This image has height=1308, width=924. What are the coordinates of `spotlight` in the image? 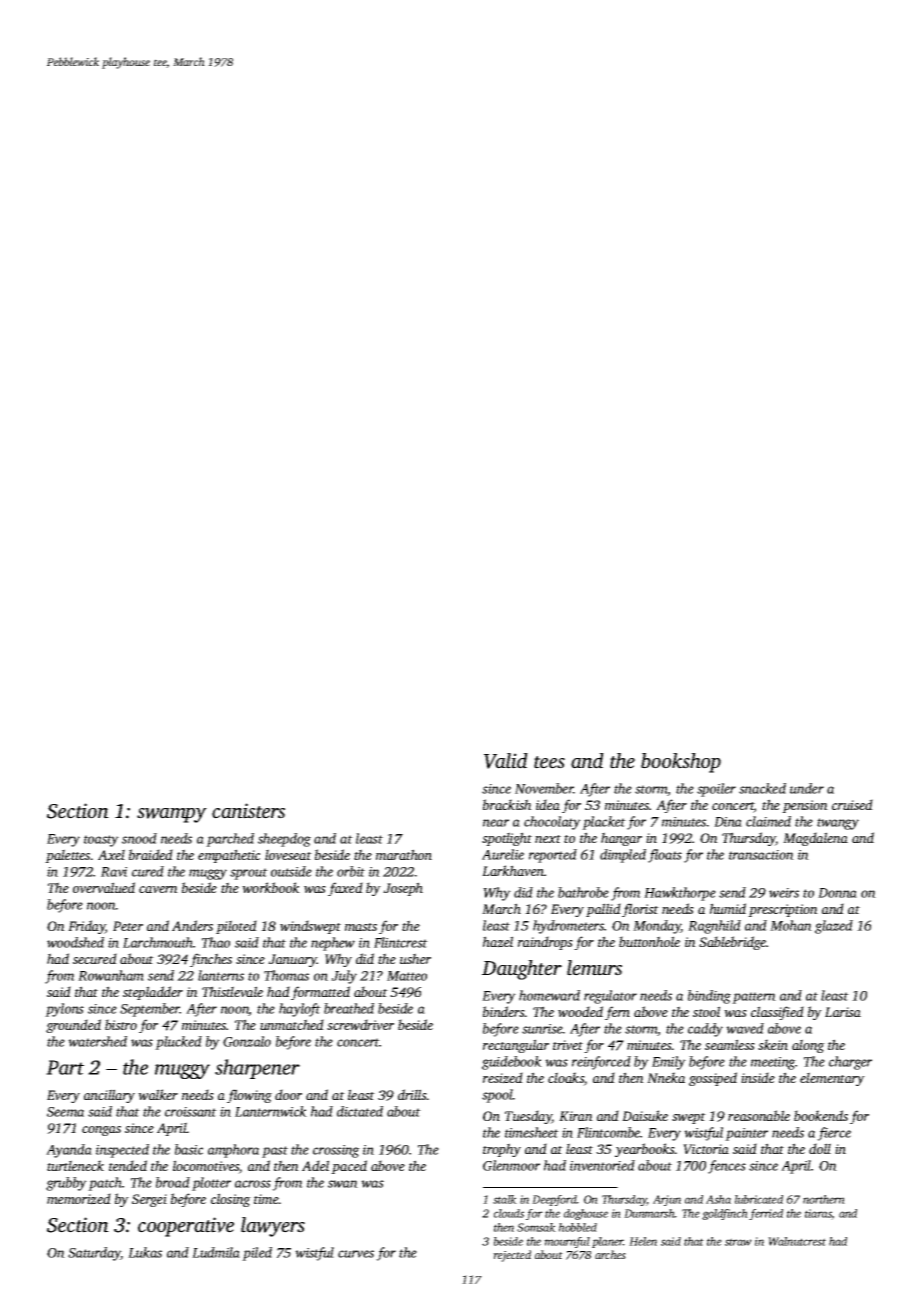 It's located at (507, 839).
